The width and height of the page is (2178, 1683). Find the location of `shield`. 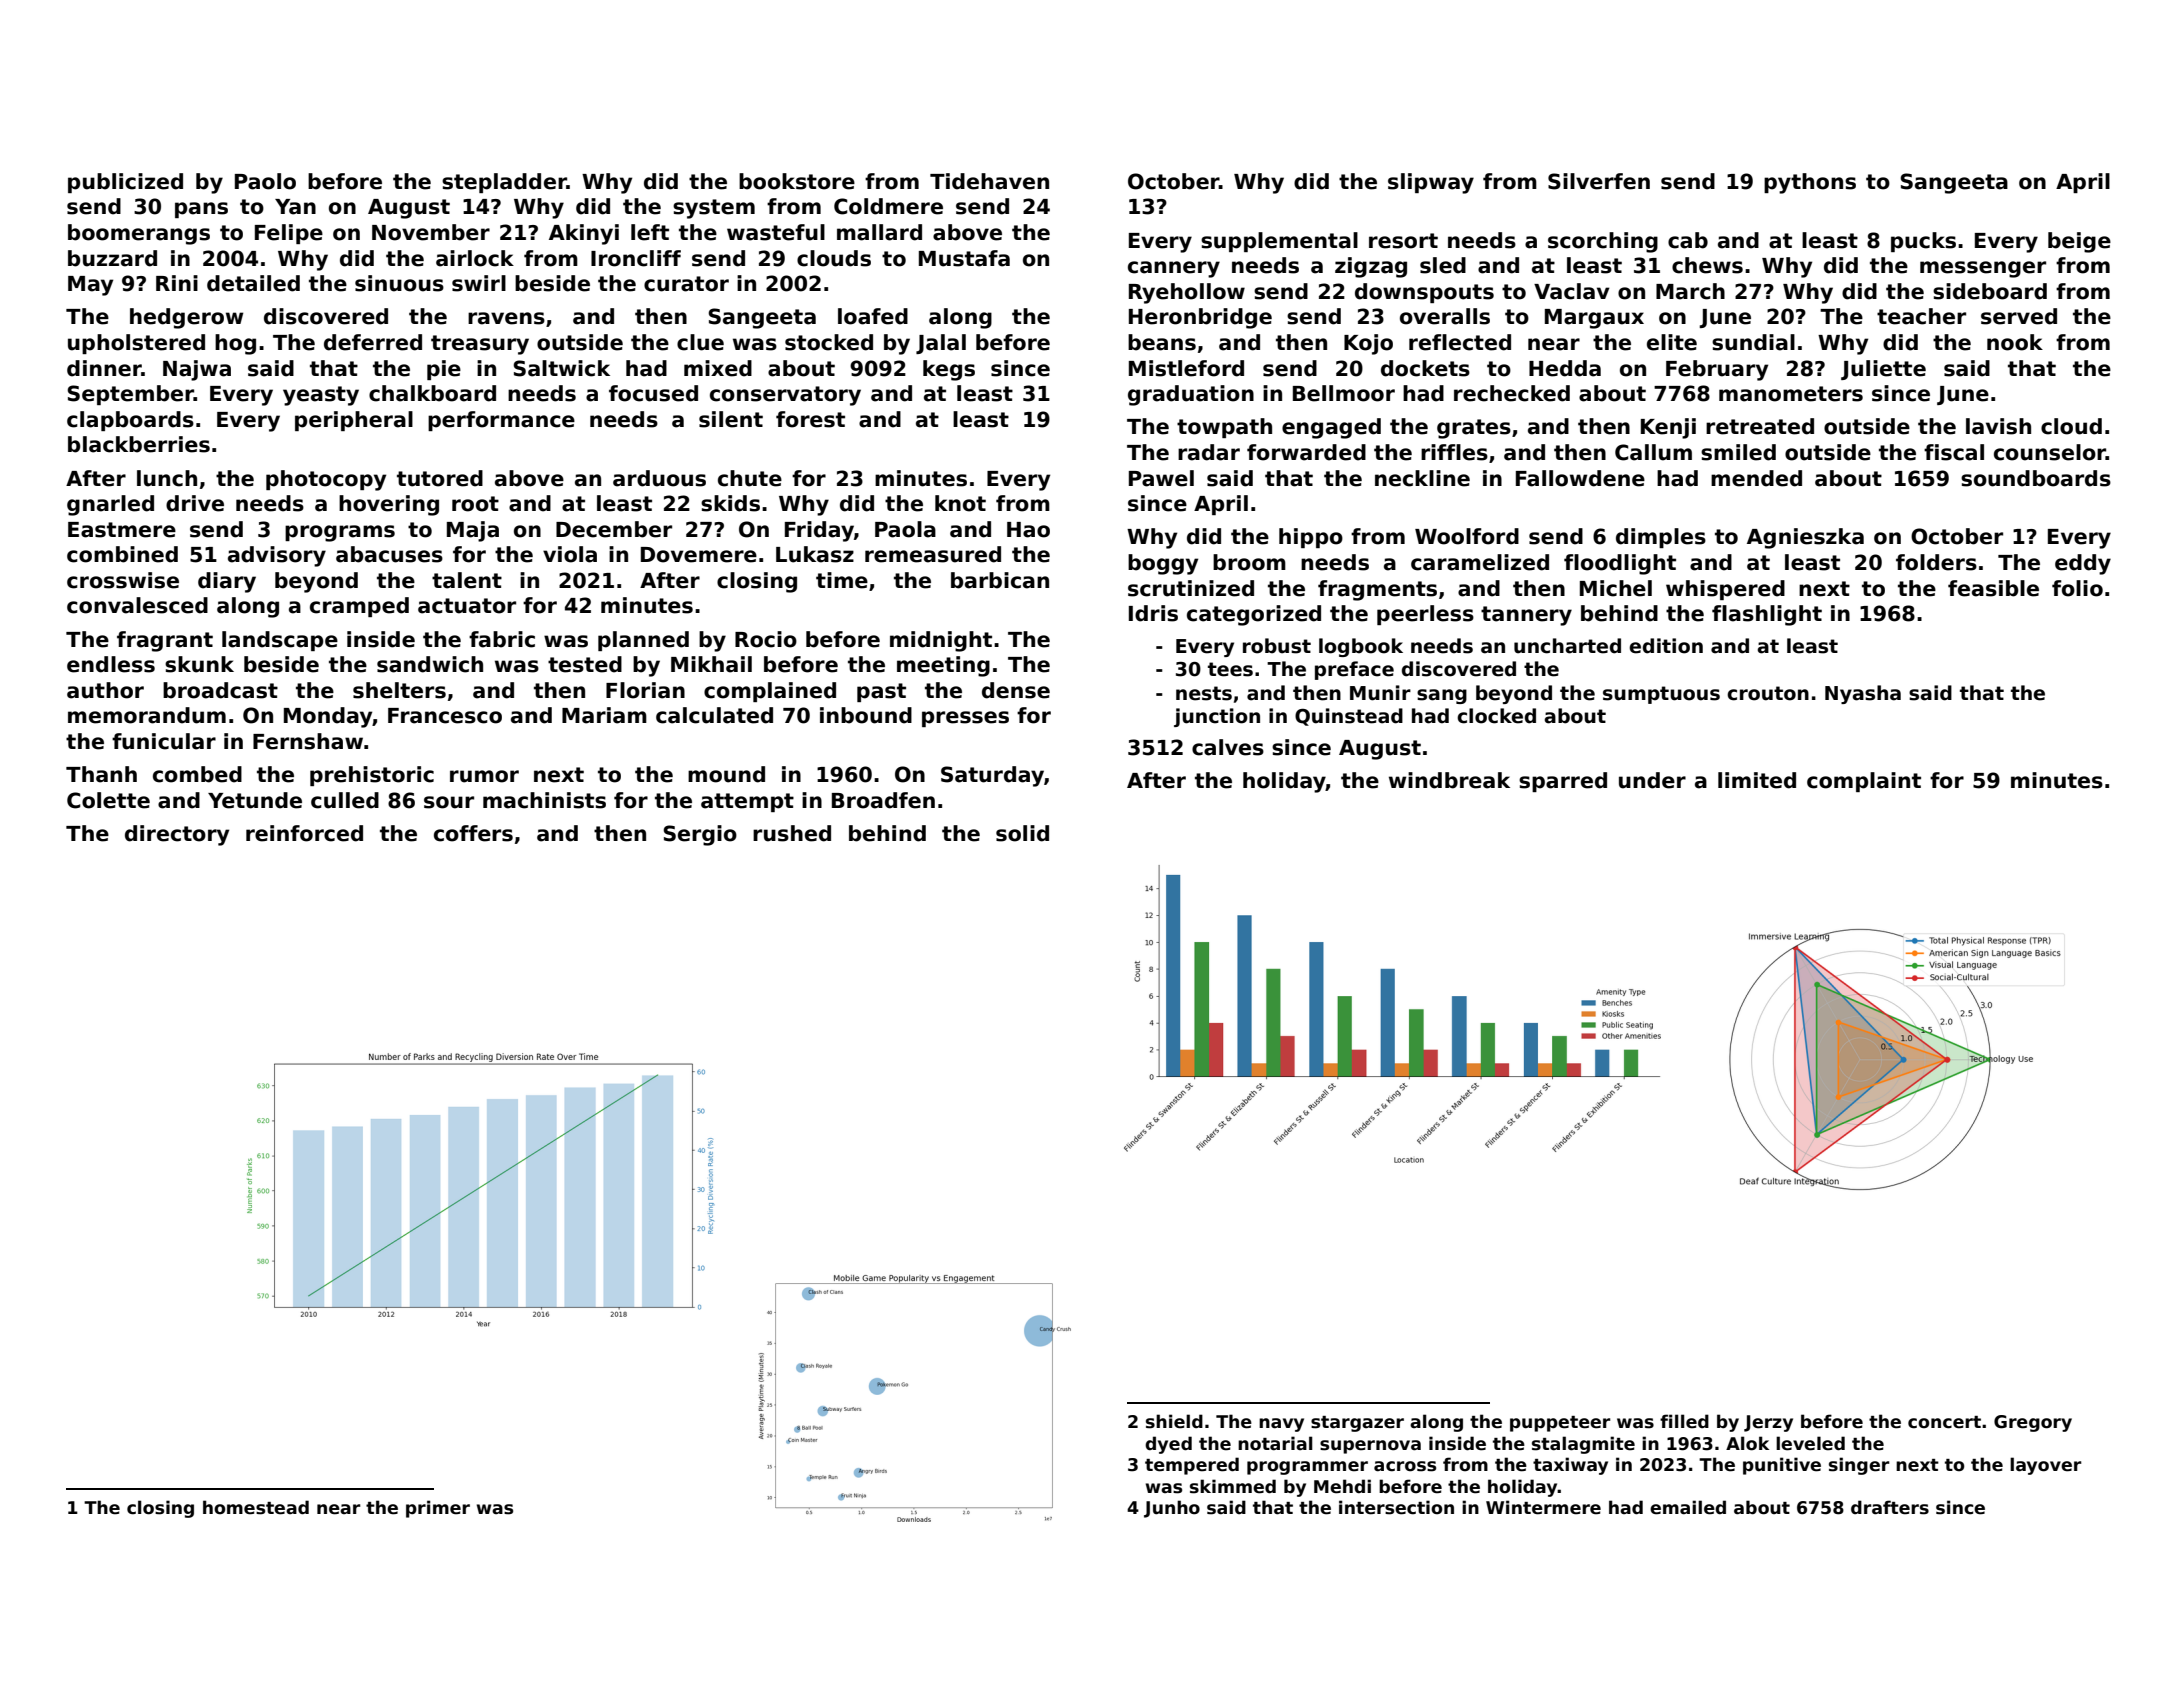

shield is located at coordinates (1174, 1421).
